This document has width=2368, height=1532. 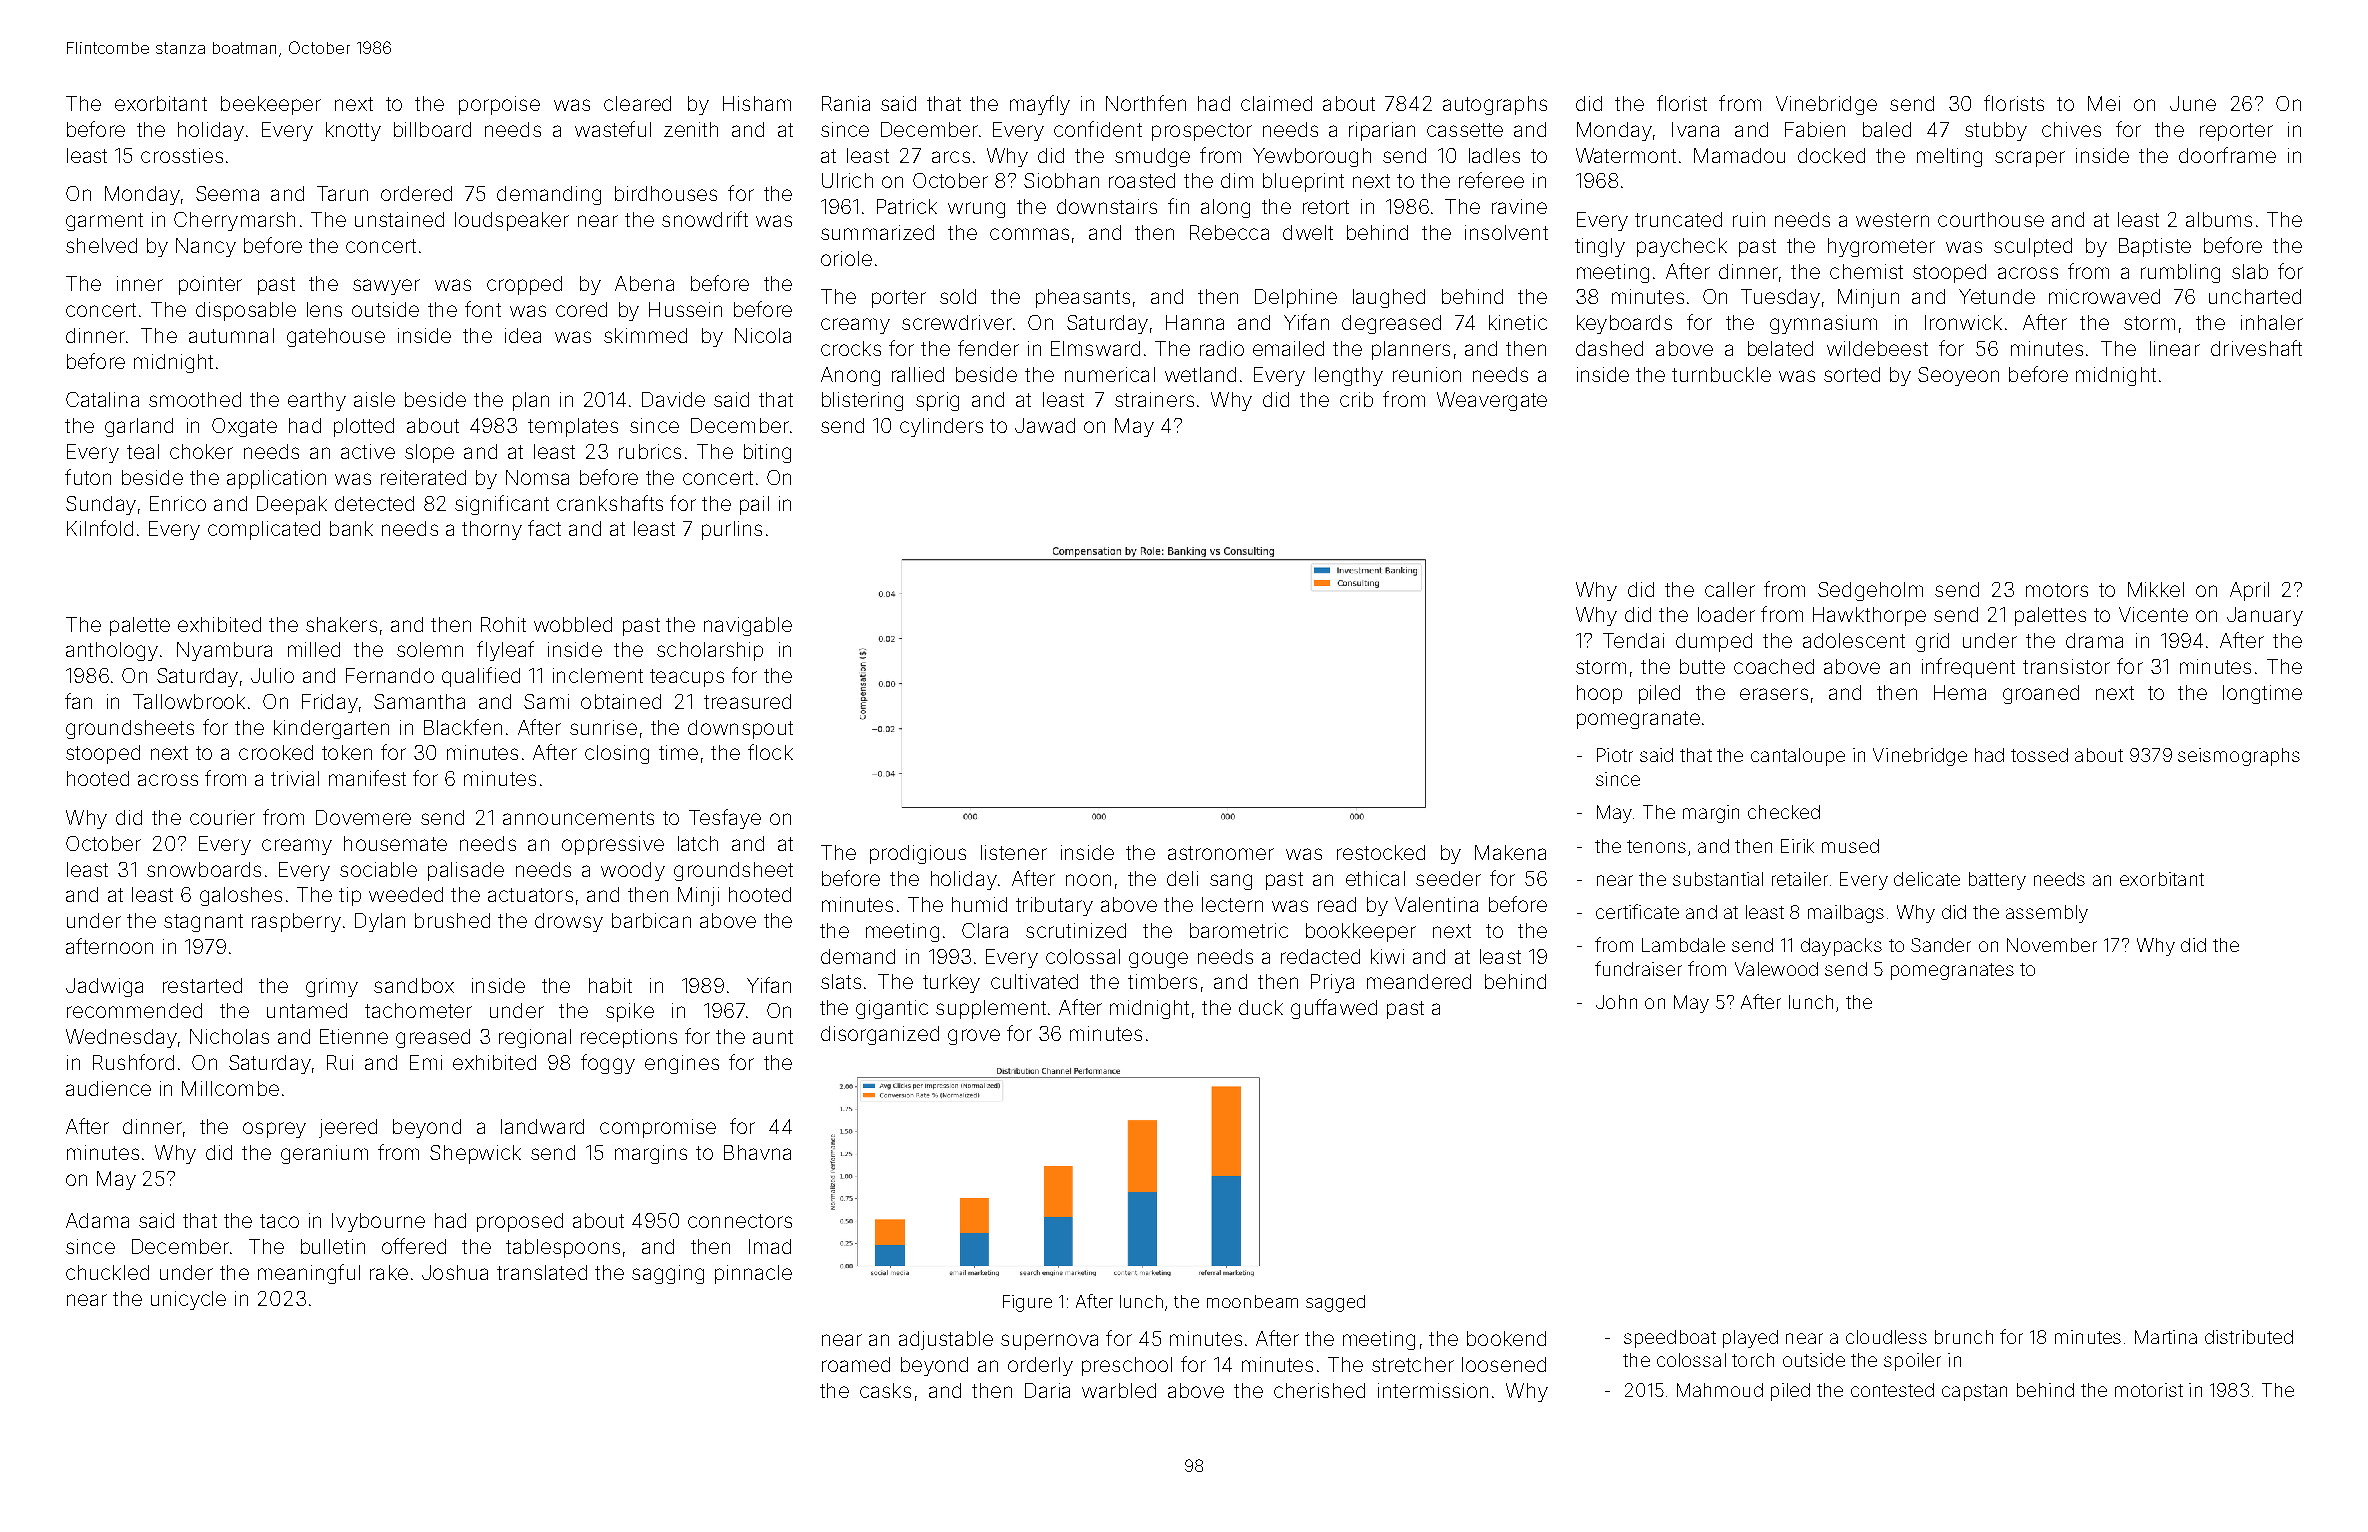 I want to click on Mei, so click(x=2104, y=103).
